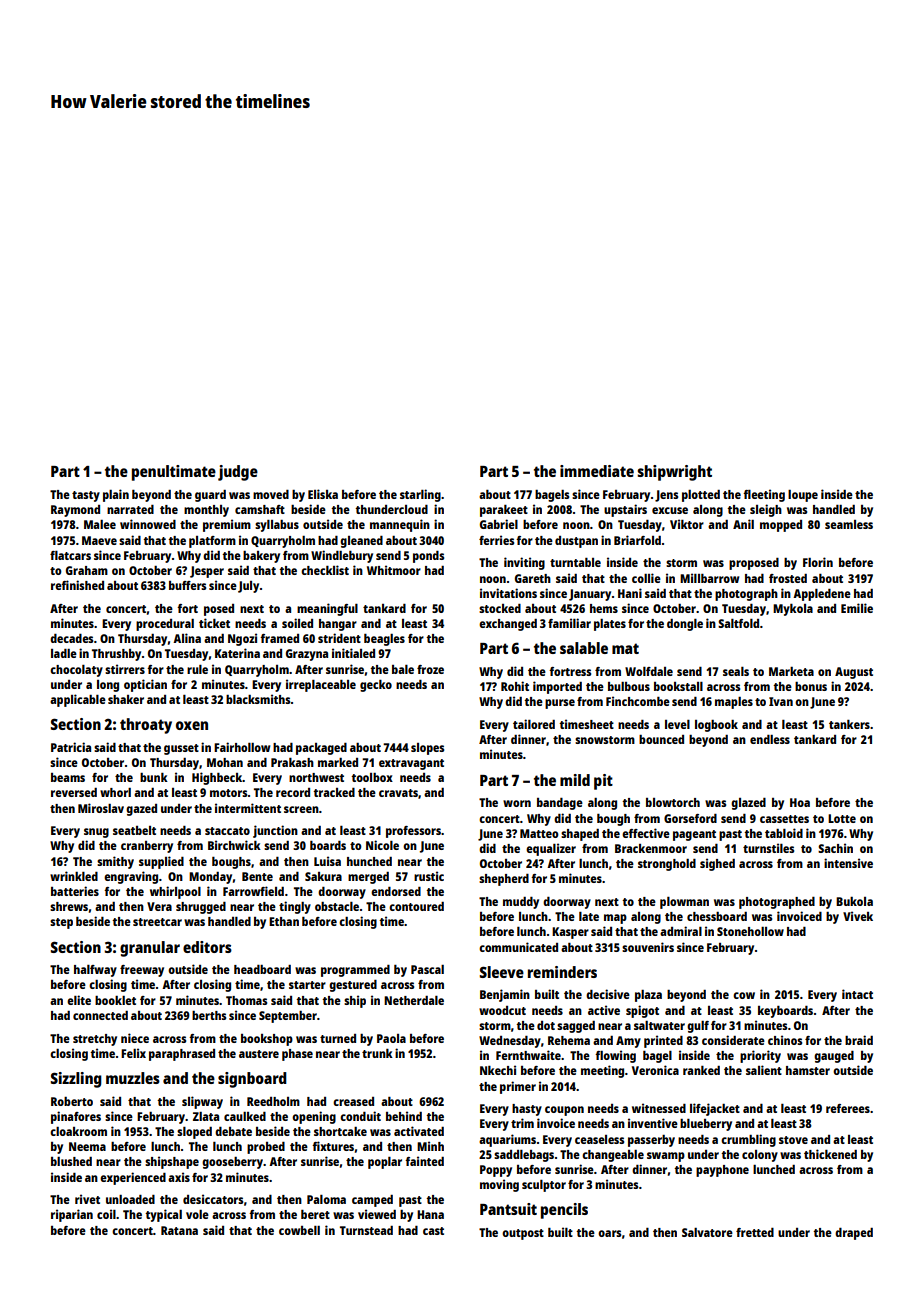 Image resolution: width=924 pixels, height=1308 pixels. Describe the element at coordinates (848, 1108) in the document. I see `referees` at that location.
